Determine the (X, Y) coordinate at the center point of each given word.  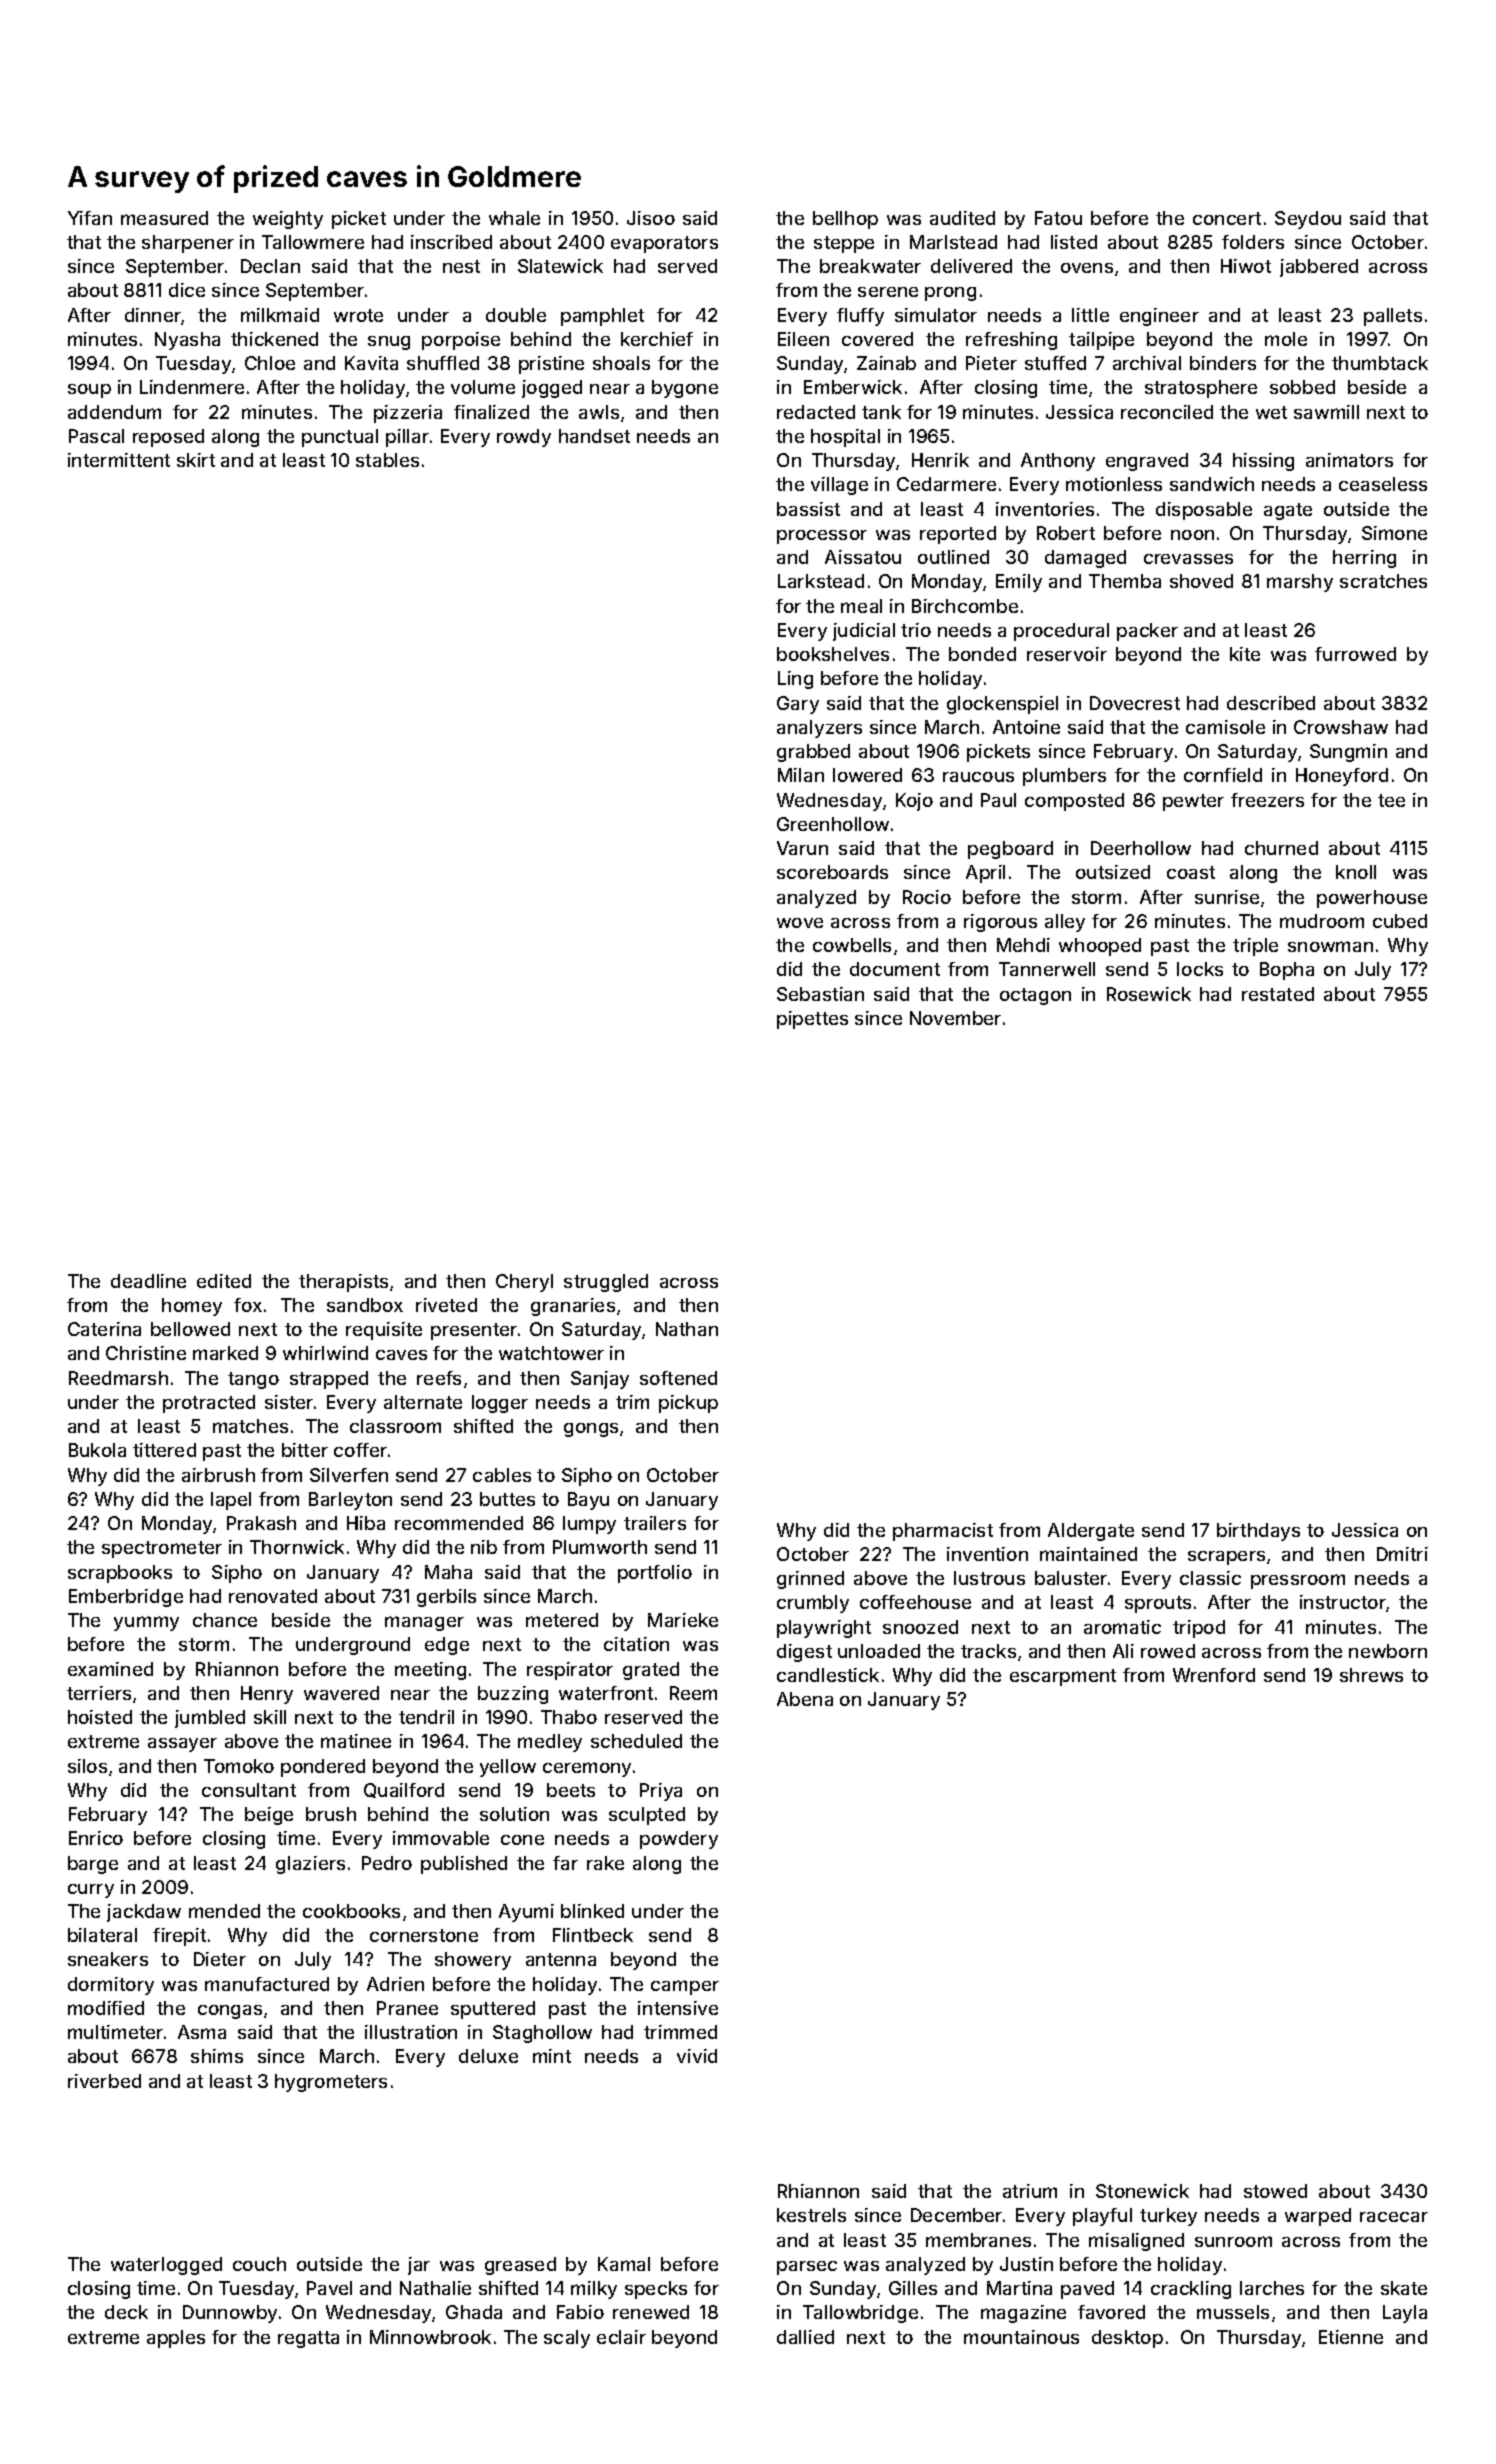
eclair (621, 2337)
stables (387, 460)
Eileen (803, 339)
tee (1391, 800)
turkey (1168, 2217)
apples (176, 2339)
